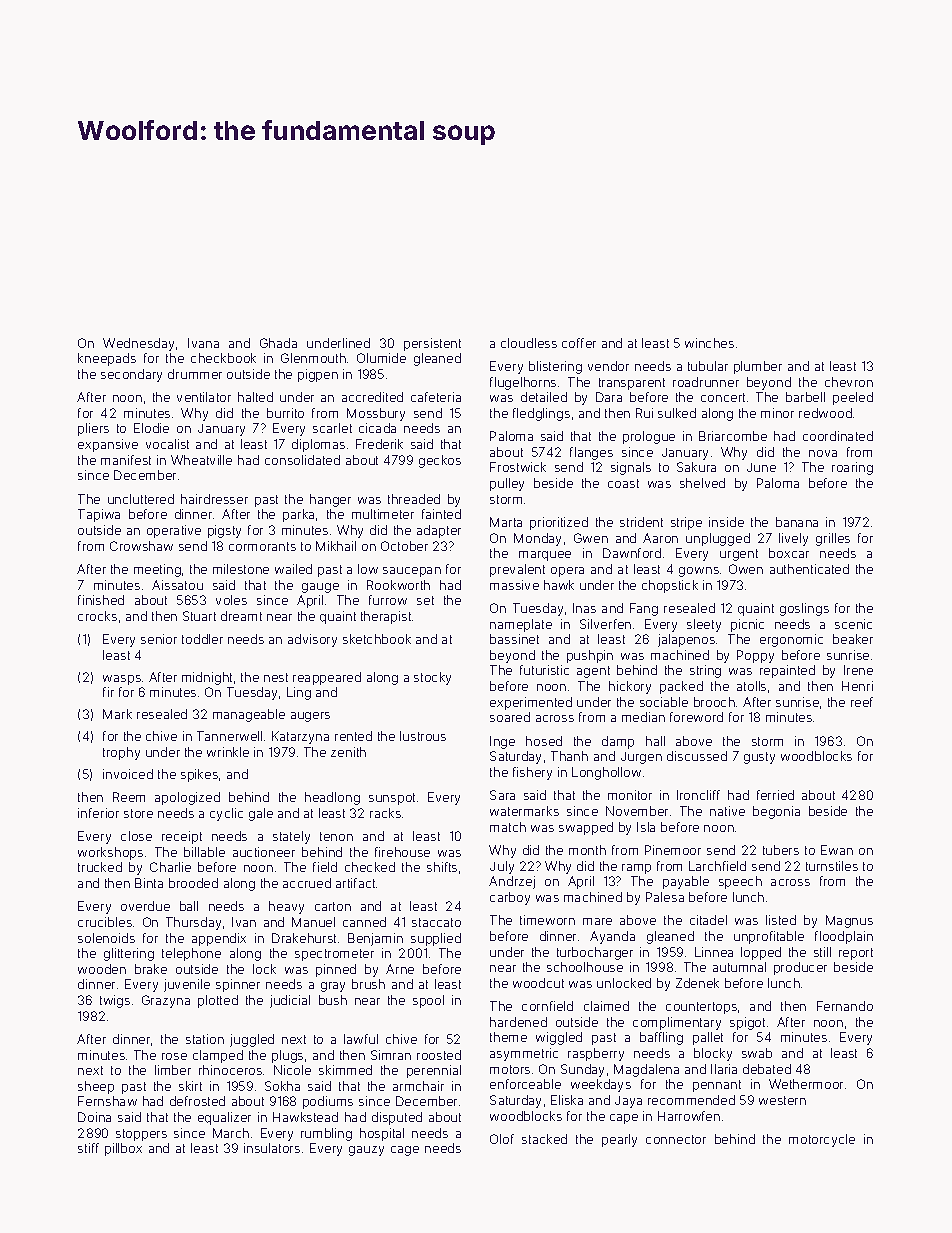  What do you see at coordinates (336, 546) in the screenshot?
I see `Mikhail` at bounding box center [336, 546].
